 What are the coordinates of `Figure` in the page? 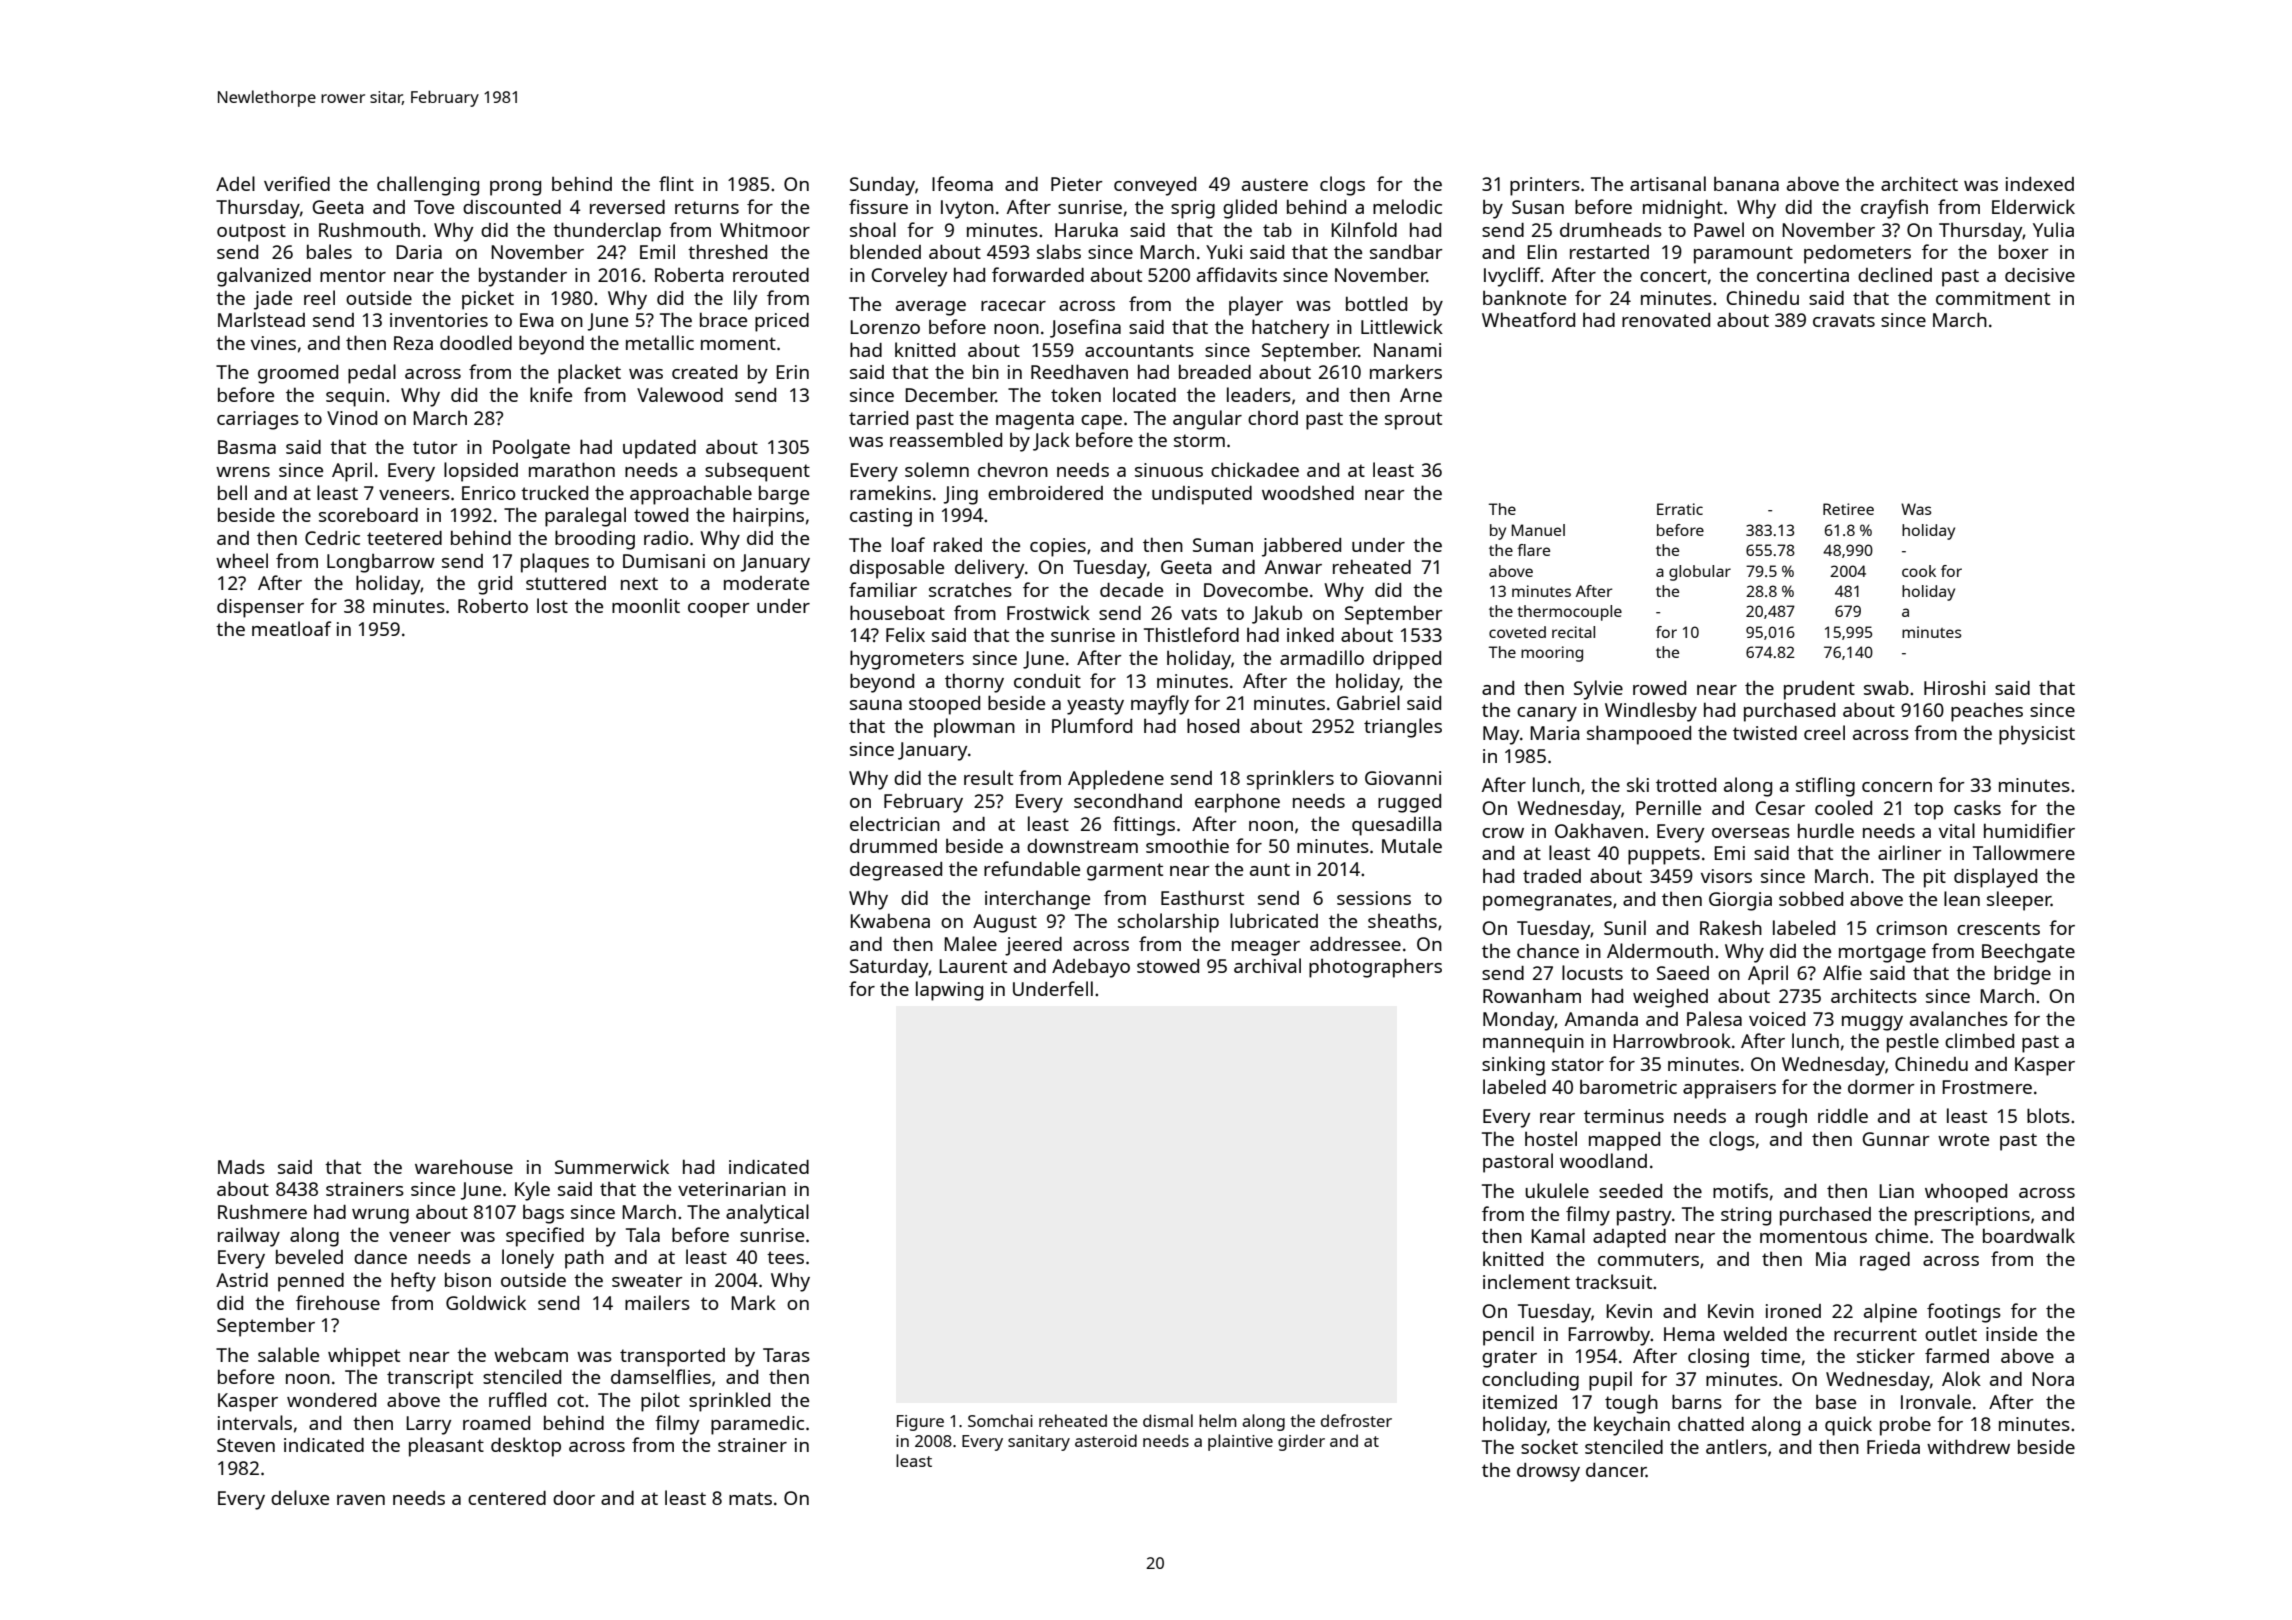 It's located at (920, 1423).
